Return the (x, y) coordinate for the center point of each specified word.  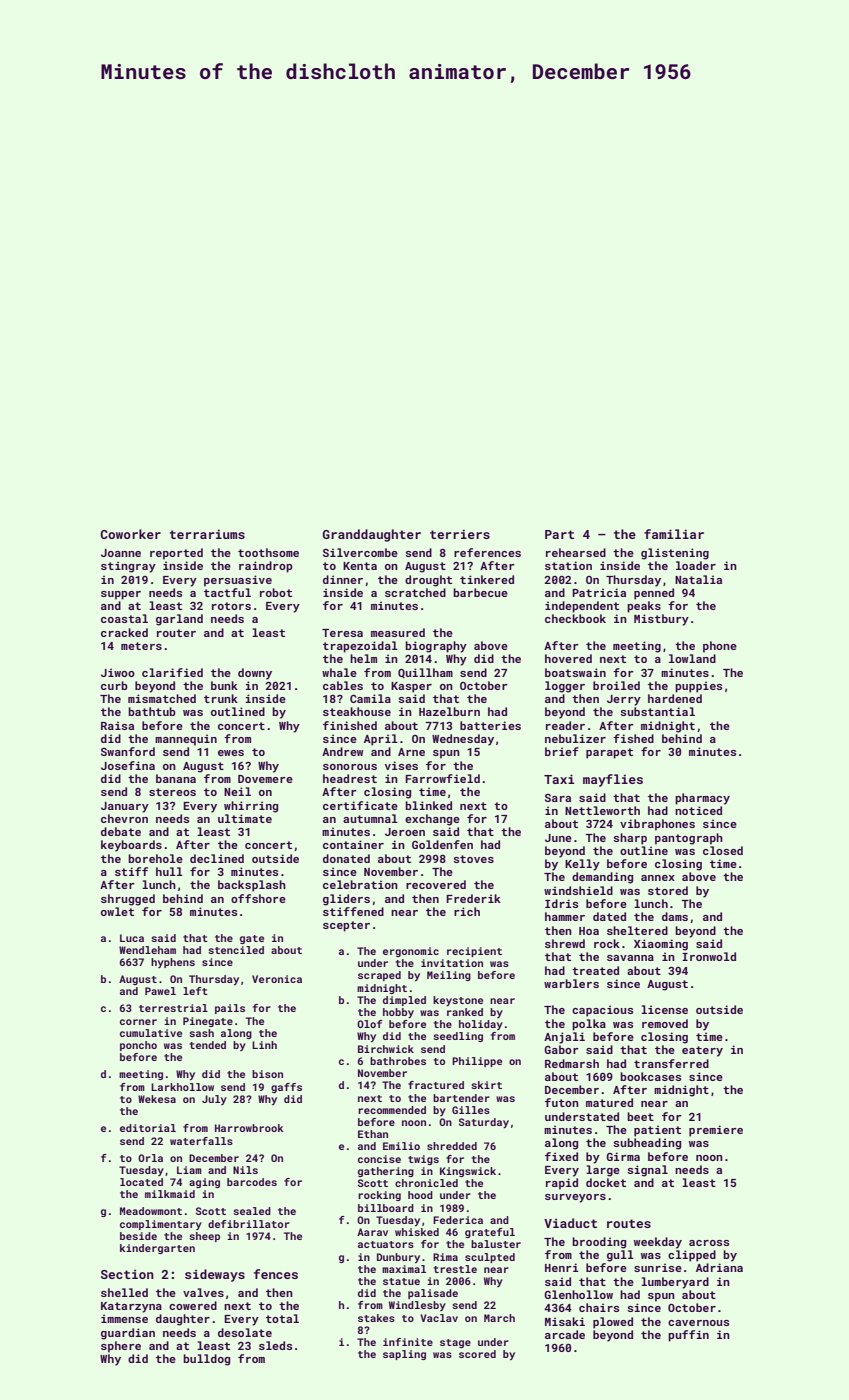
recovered (436, 884)
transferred (671, 1063)
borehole (155, 858)
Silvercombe (360, 552)
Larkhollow (182, 1087)
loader (696, 565)
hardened (675, 698)
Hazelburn (449, 711)
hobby (398, 1013)
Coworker (130, 534)
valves (203, 1292)
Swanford (128, 751)
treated (595, 970)
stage (455, 1343)
